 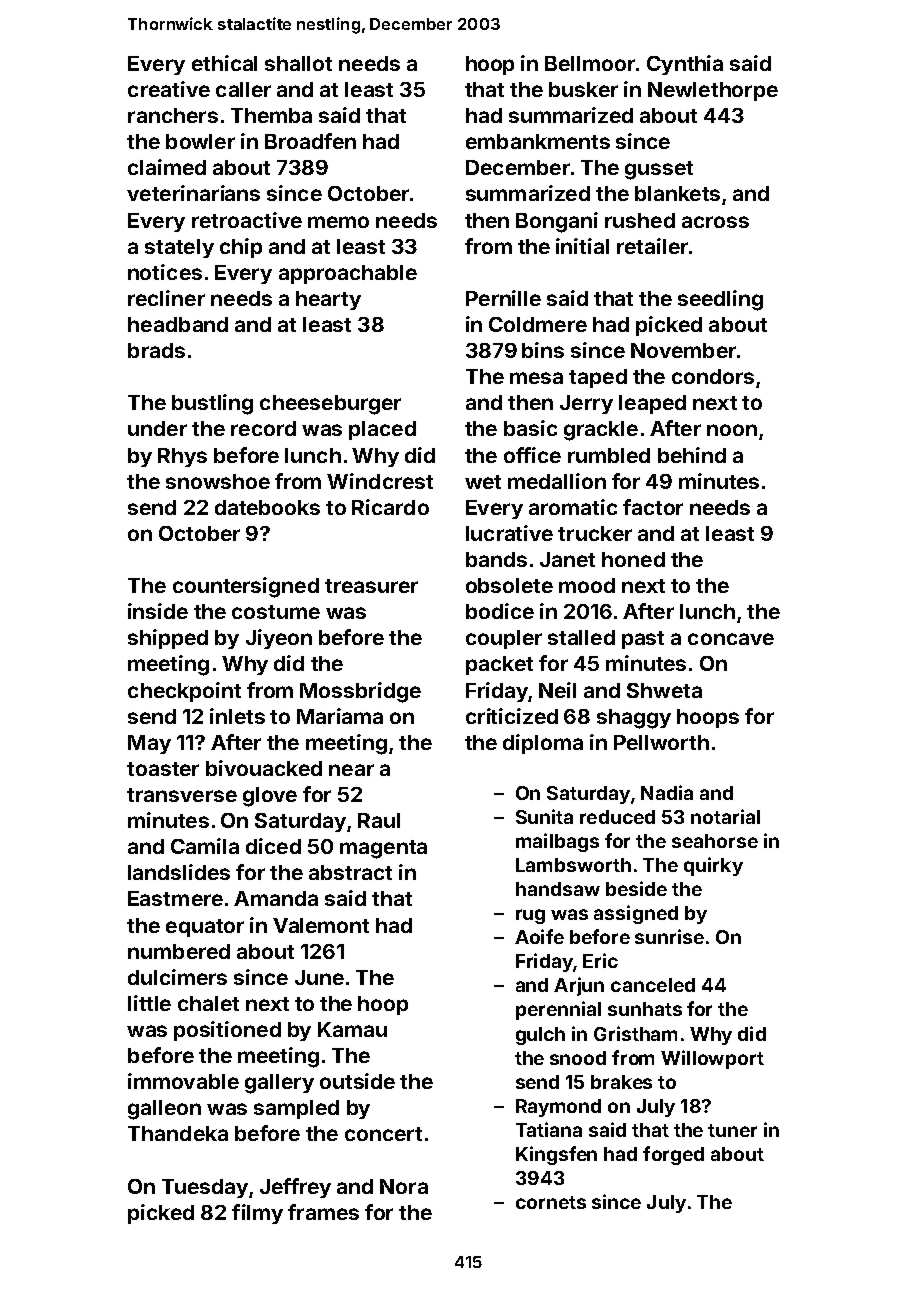 I want to click on rug, so click(x=530, y=916).
